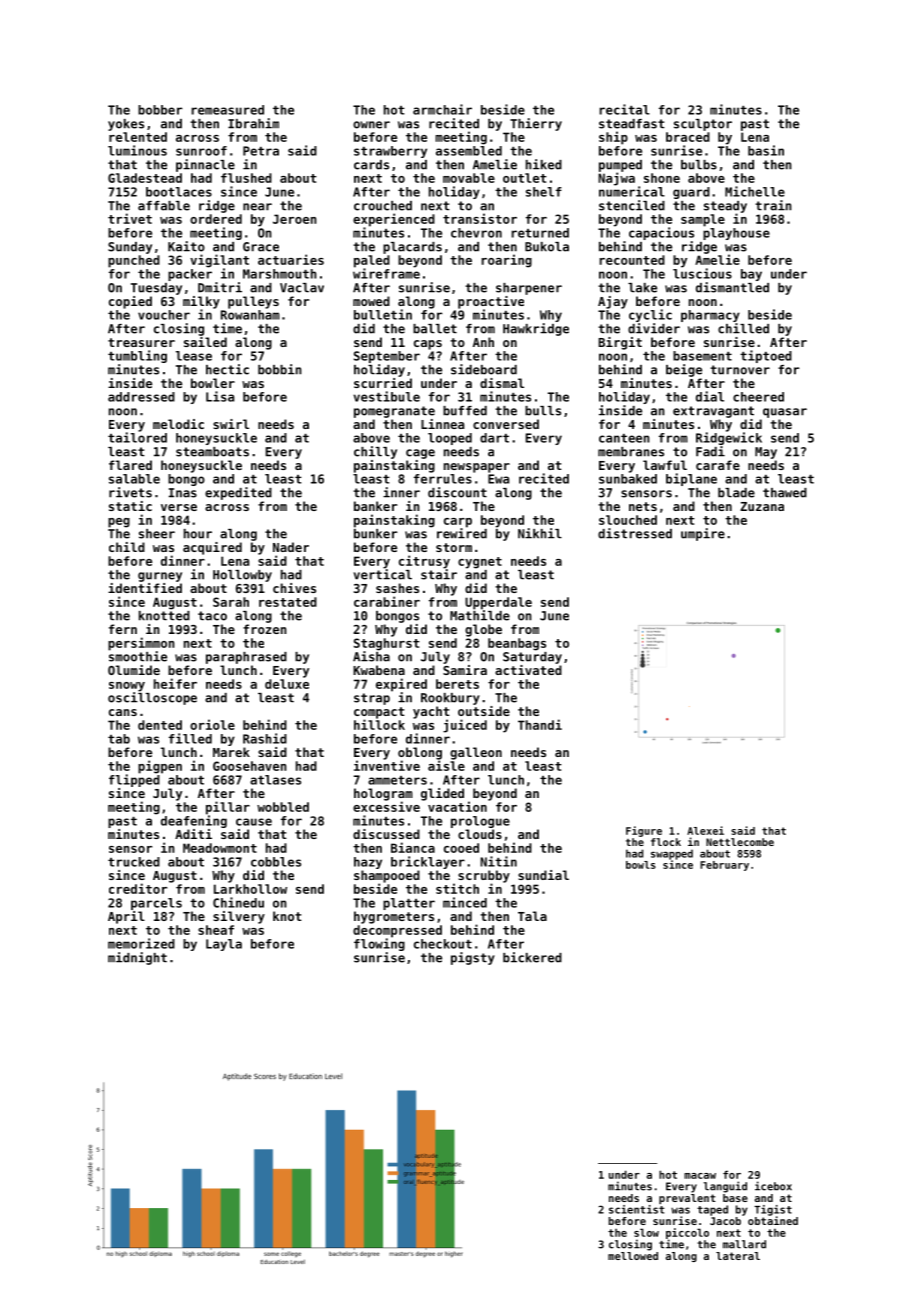 The image size is (924, 1308). Describe the element at coordinates (137, 150) in the image. I see `luminous` at that location.
